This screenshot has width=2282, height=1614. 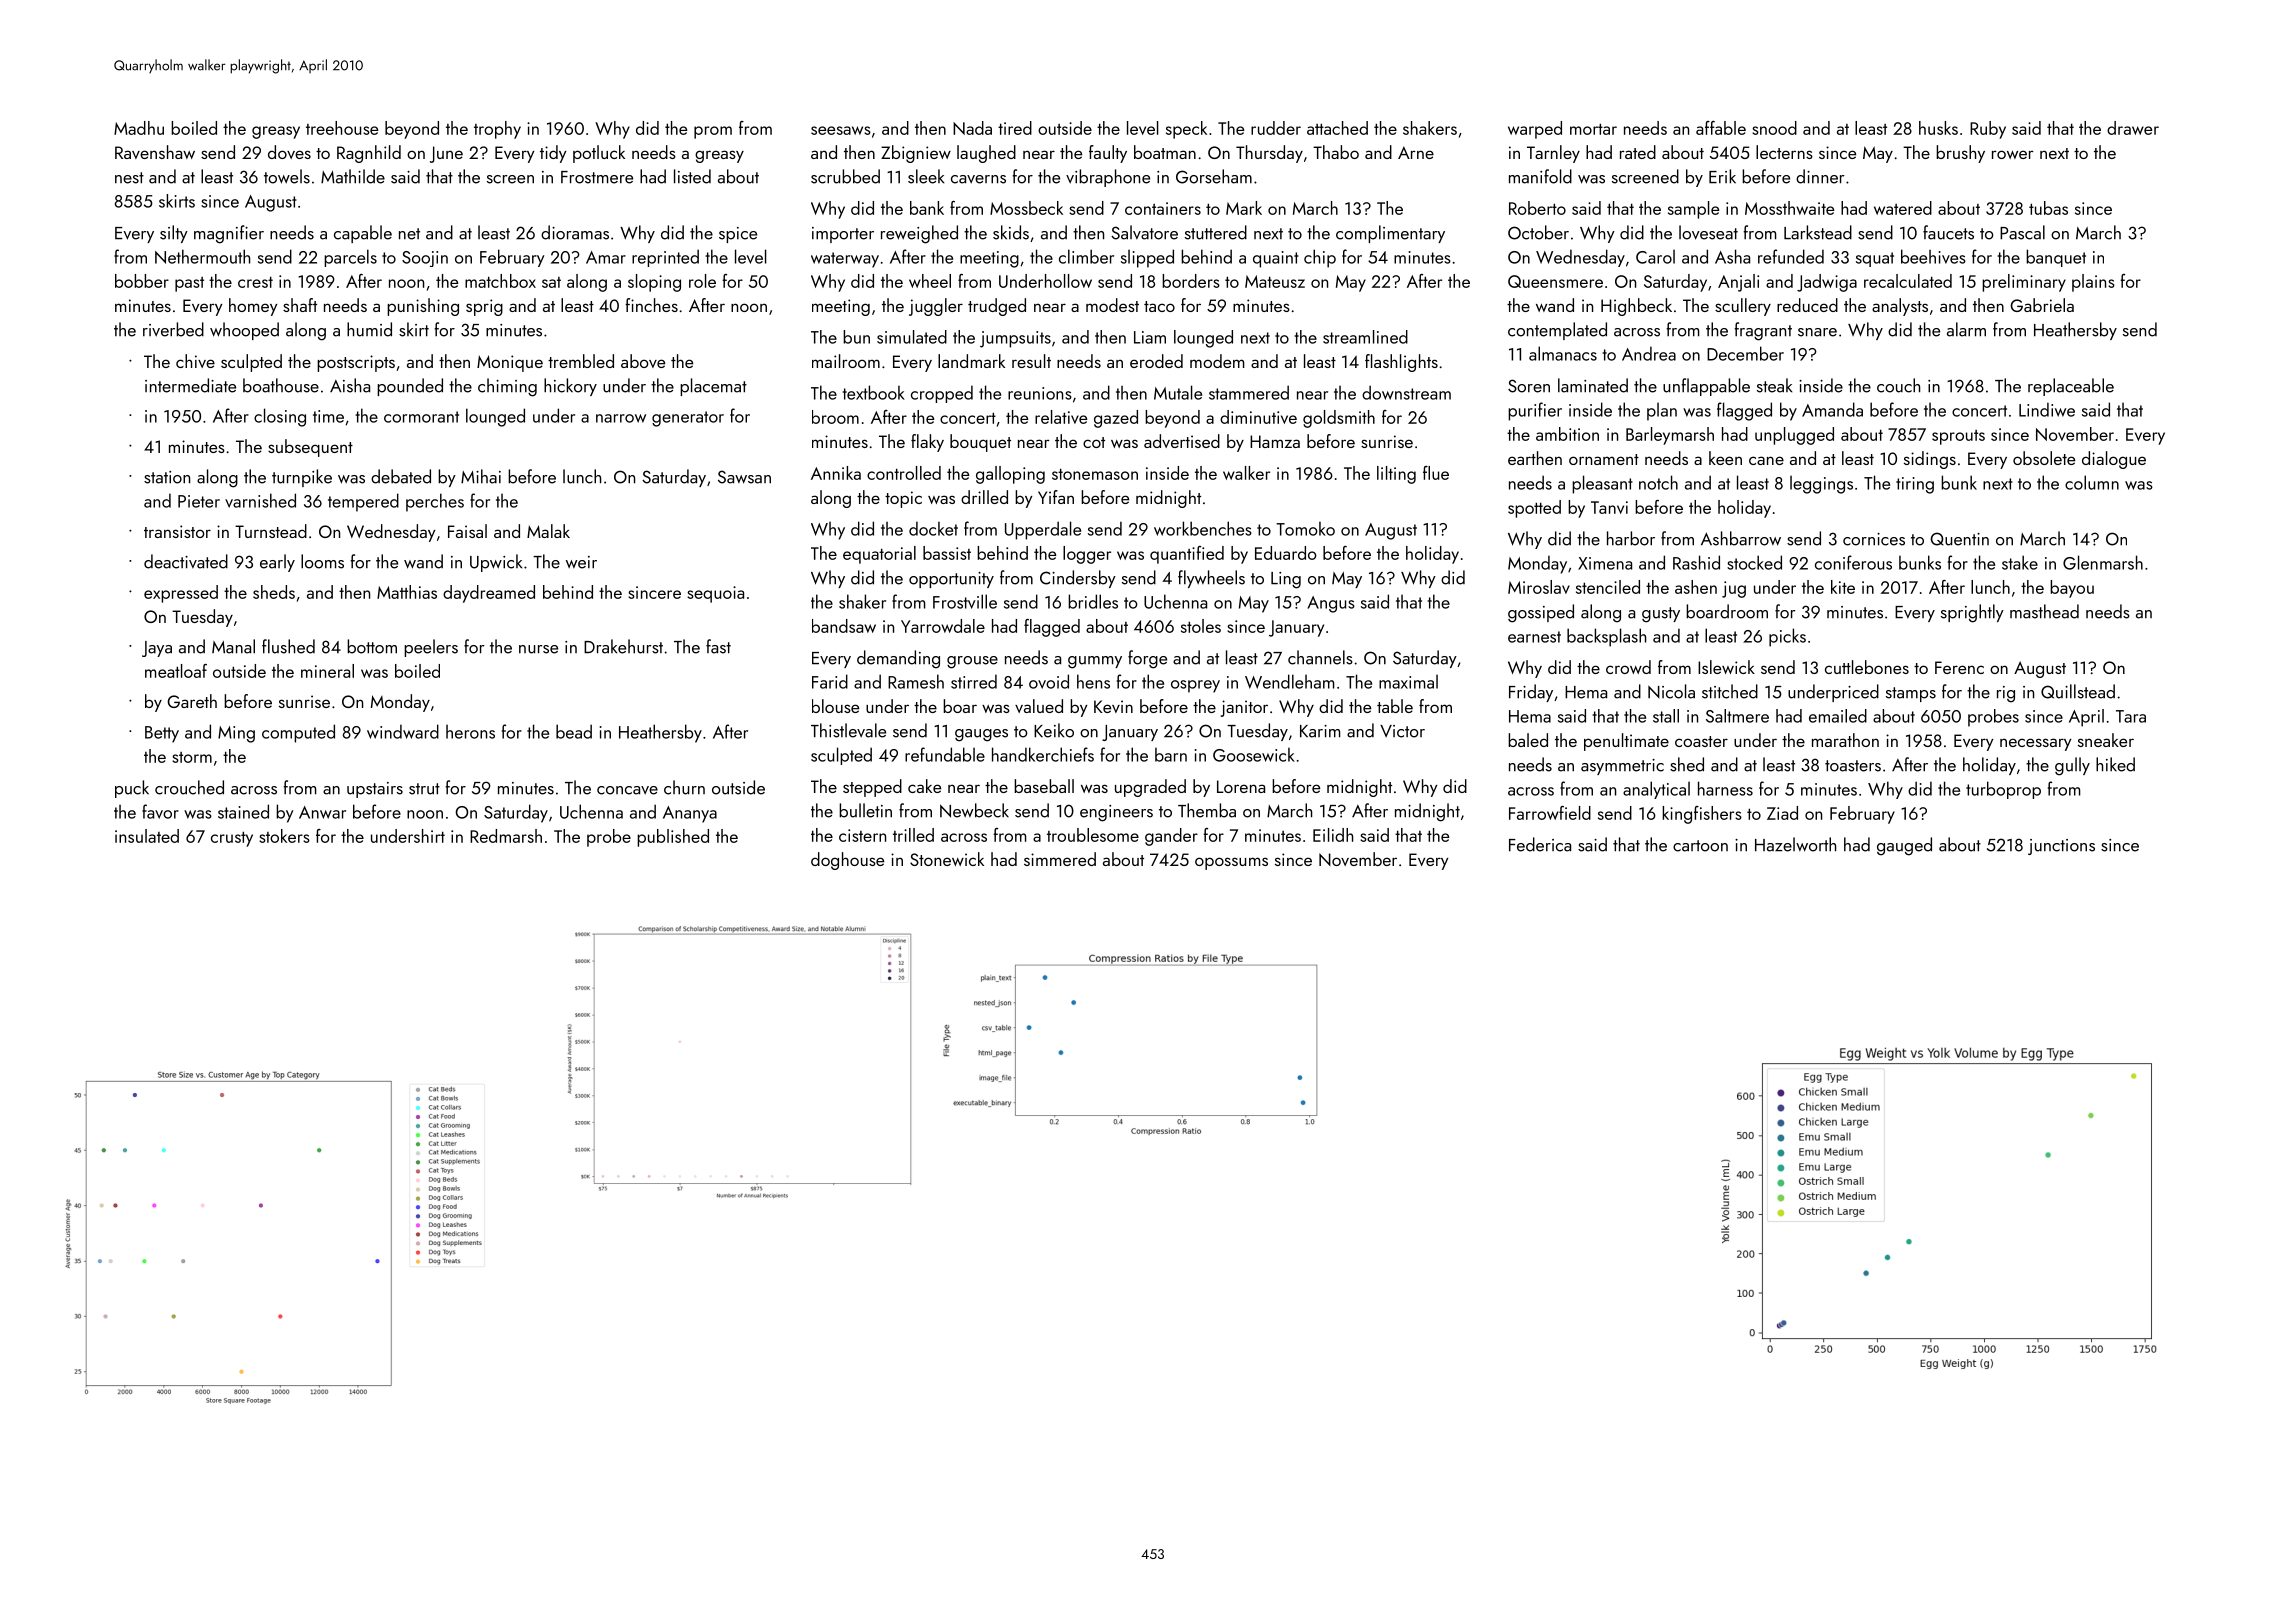 What do you see at coordinates (310, 448) in the screenshot?
I see `subsequent` at bounding box center [310, 448].
